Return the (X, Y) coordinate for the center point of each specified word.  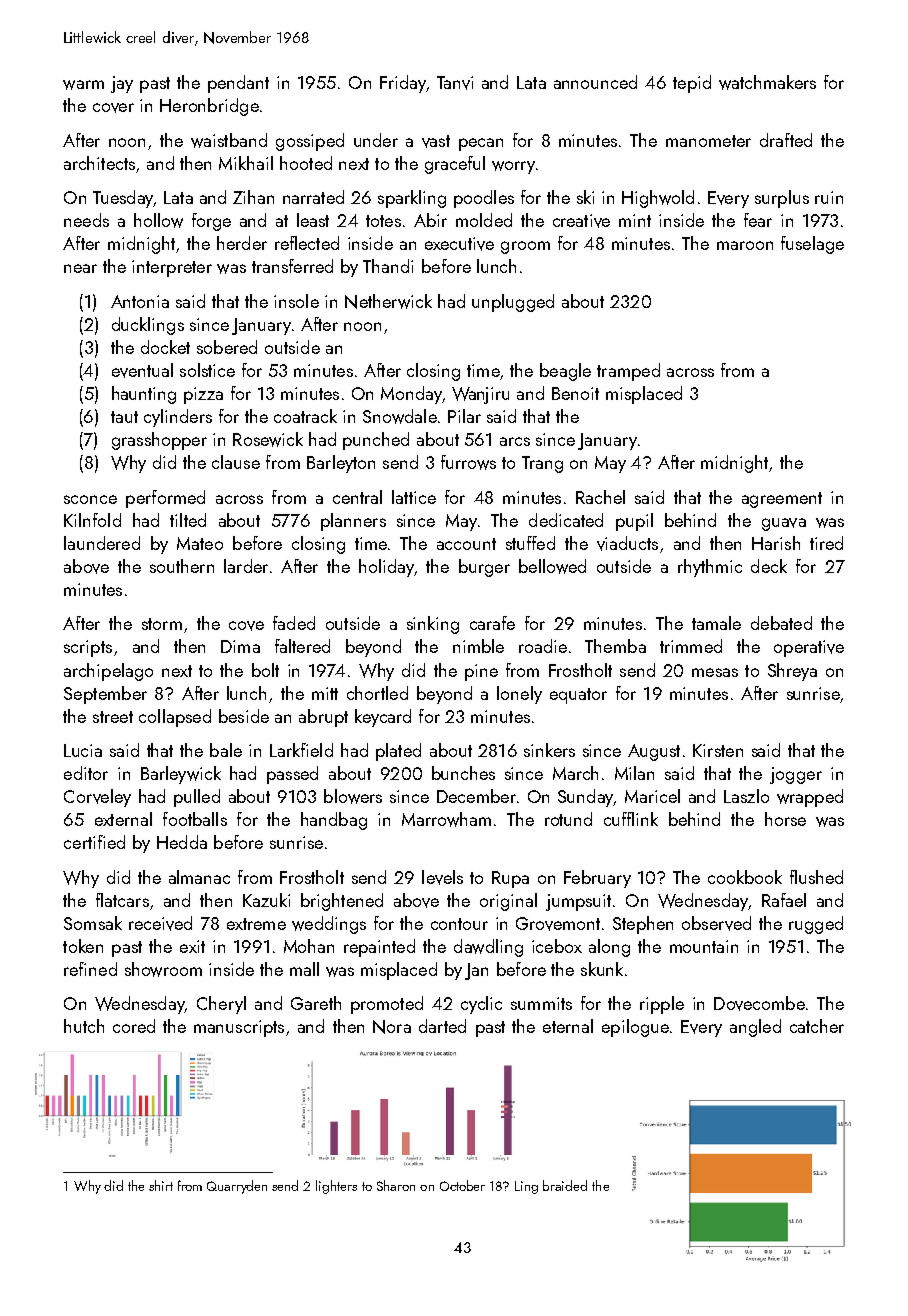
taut (124, 417)
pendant (238, 84)
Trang (542, 464)
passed (292, 775)
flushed (816, 877)
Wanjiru (480, 395)
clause (236, 462)
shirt (161, 1185)
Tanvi (455, 83)
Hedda (182, 842)
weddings (329, 925)
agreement (782, 500)
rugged (816, 925)
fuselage (812, 245)
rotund (568, 819)
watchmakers (767, 82)
